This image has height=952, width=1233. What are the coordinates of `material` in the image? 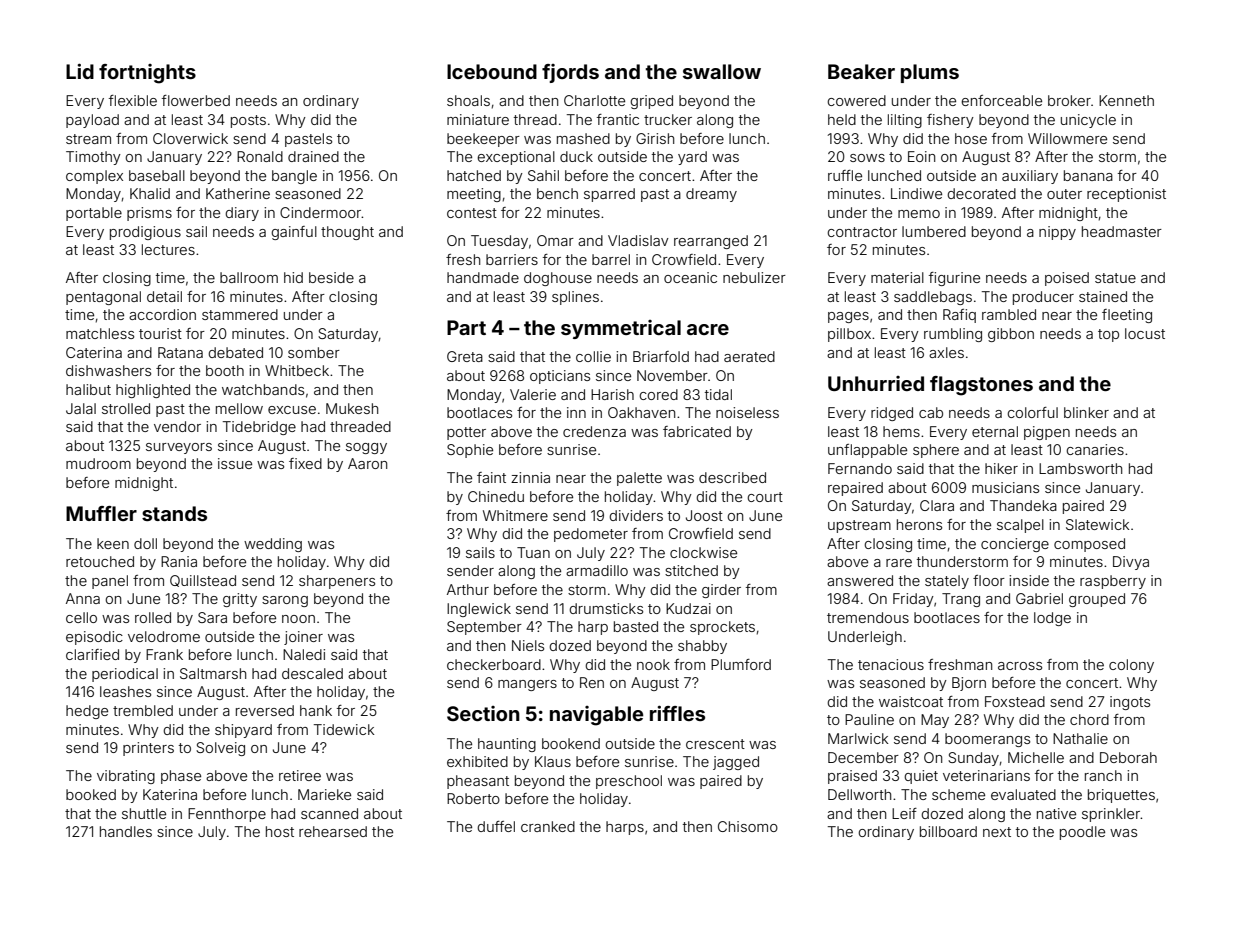 It's located at (897, 277).
